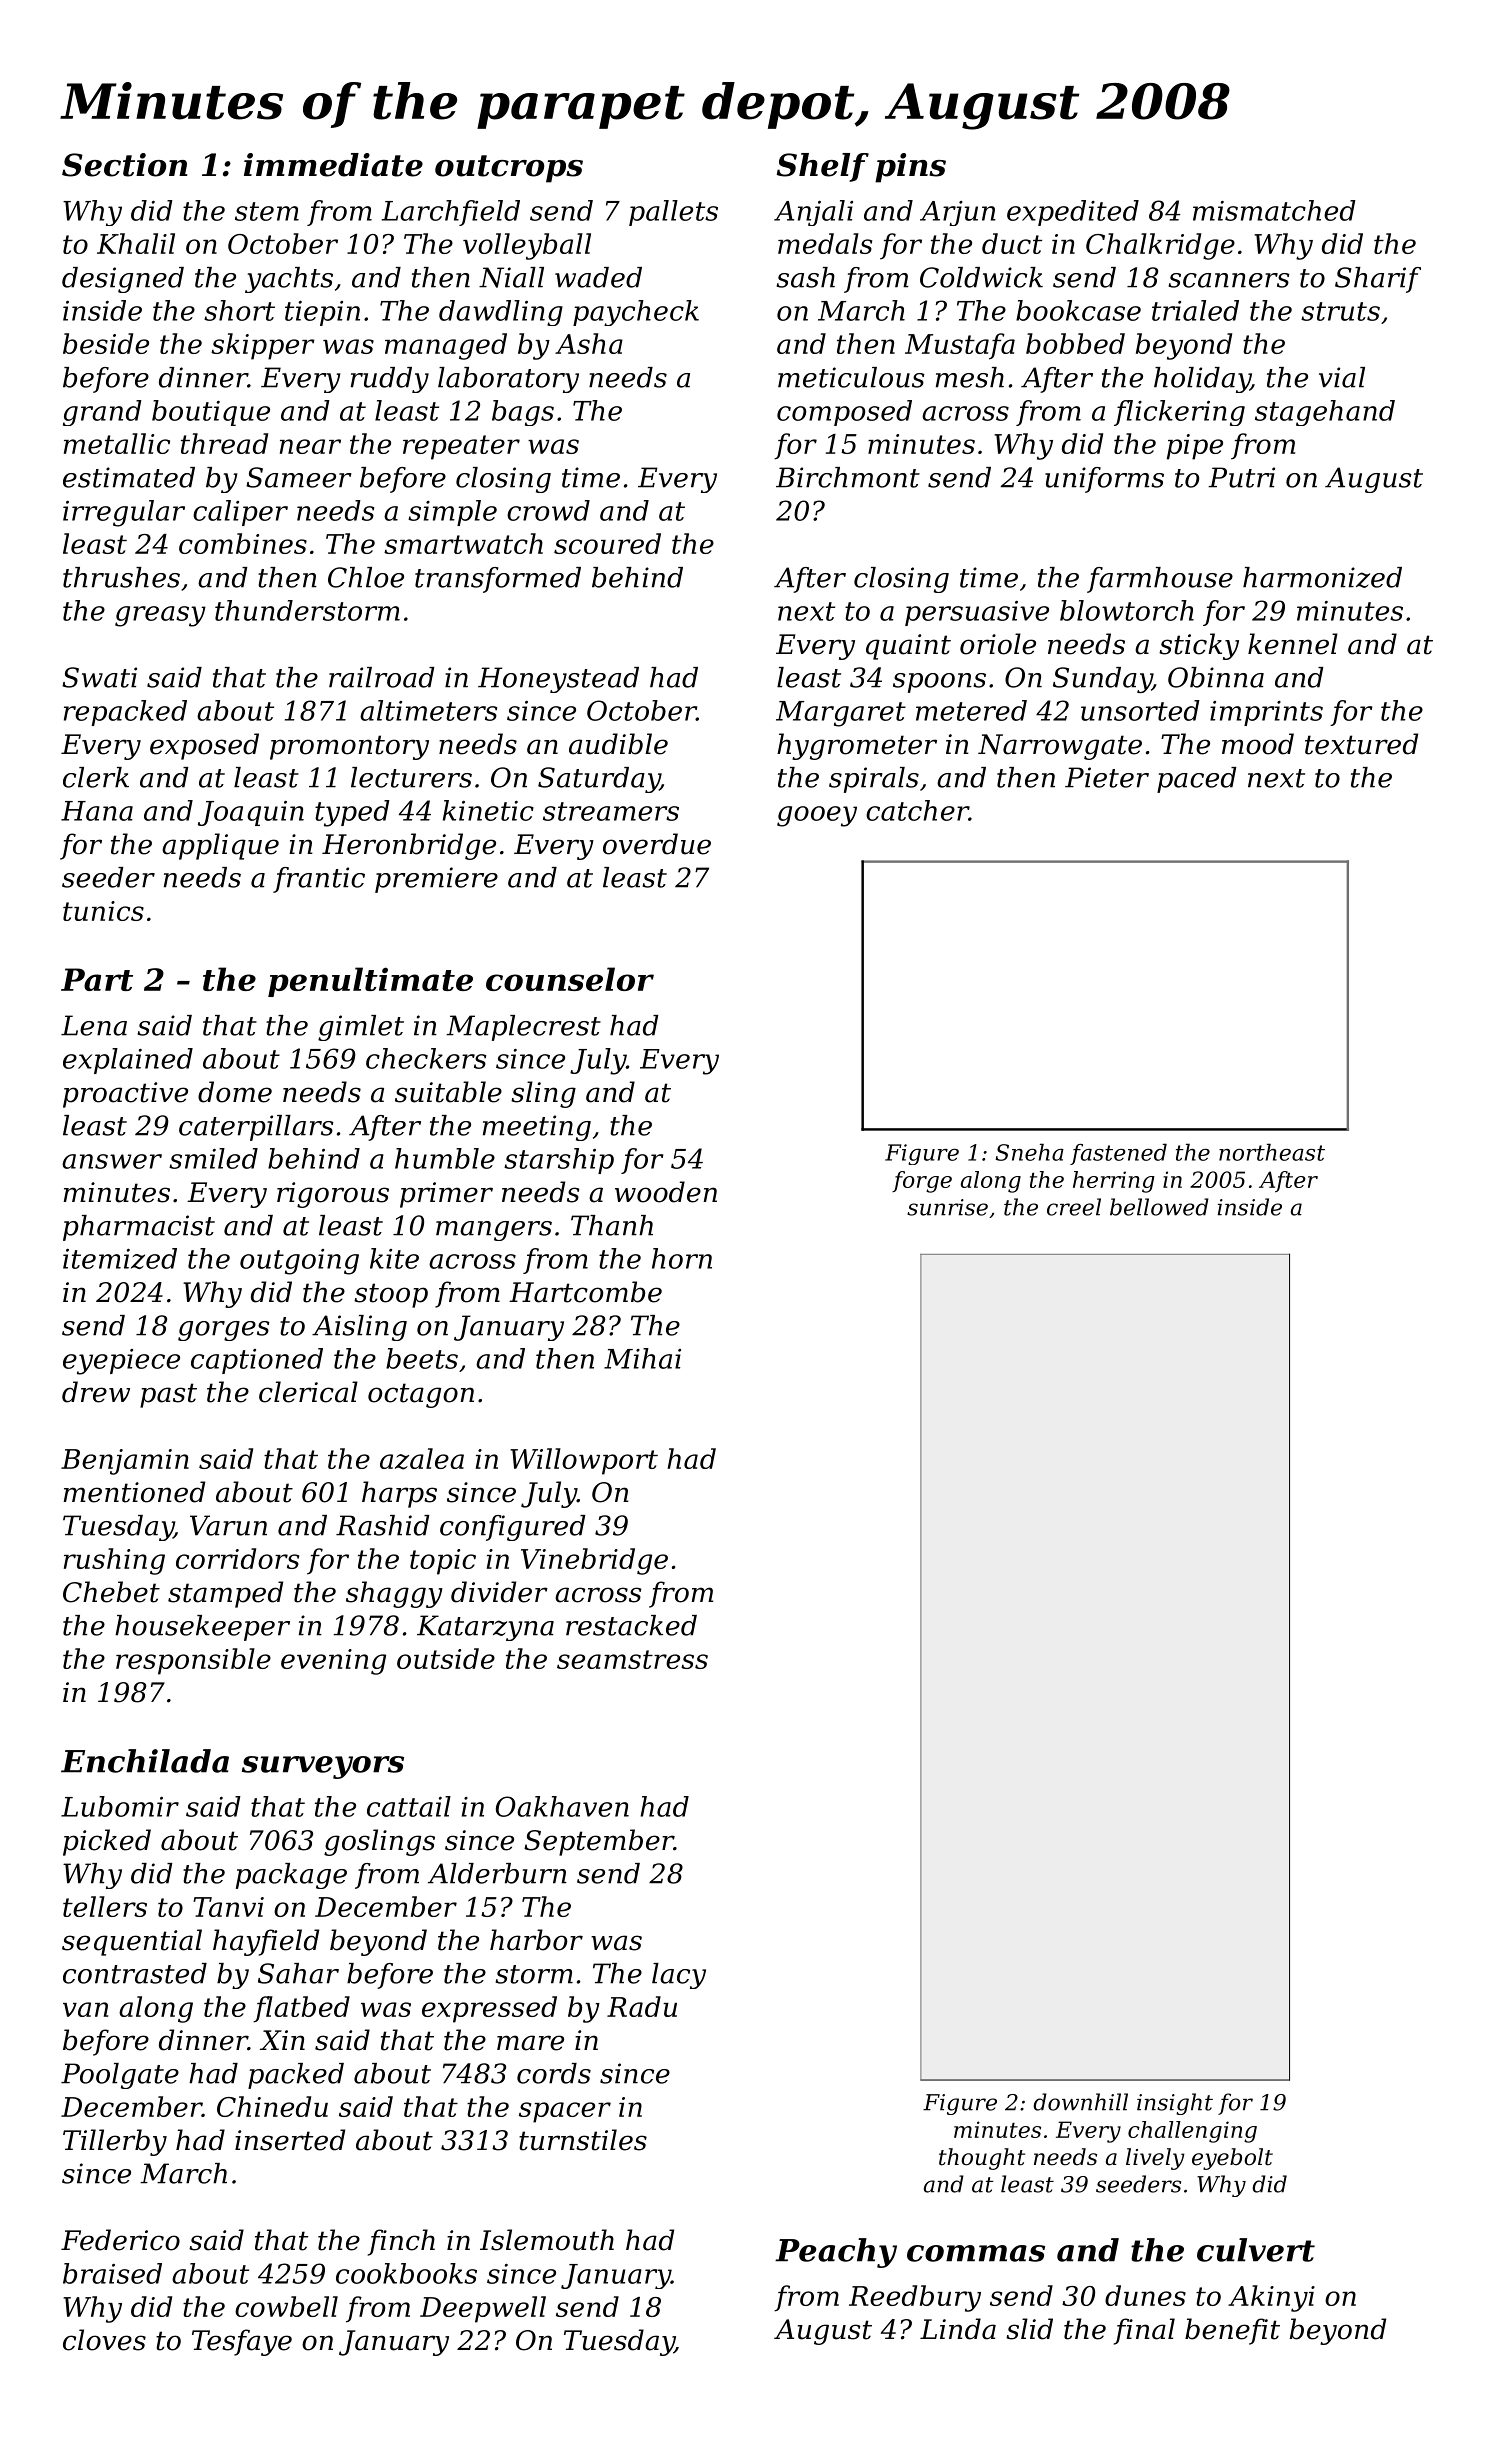  I want to click on Mihai, so click(642, 1358).
